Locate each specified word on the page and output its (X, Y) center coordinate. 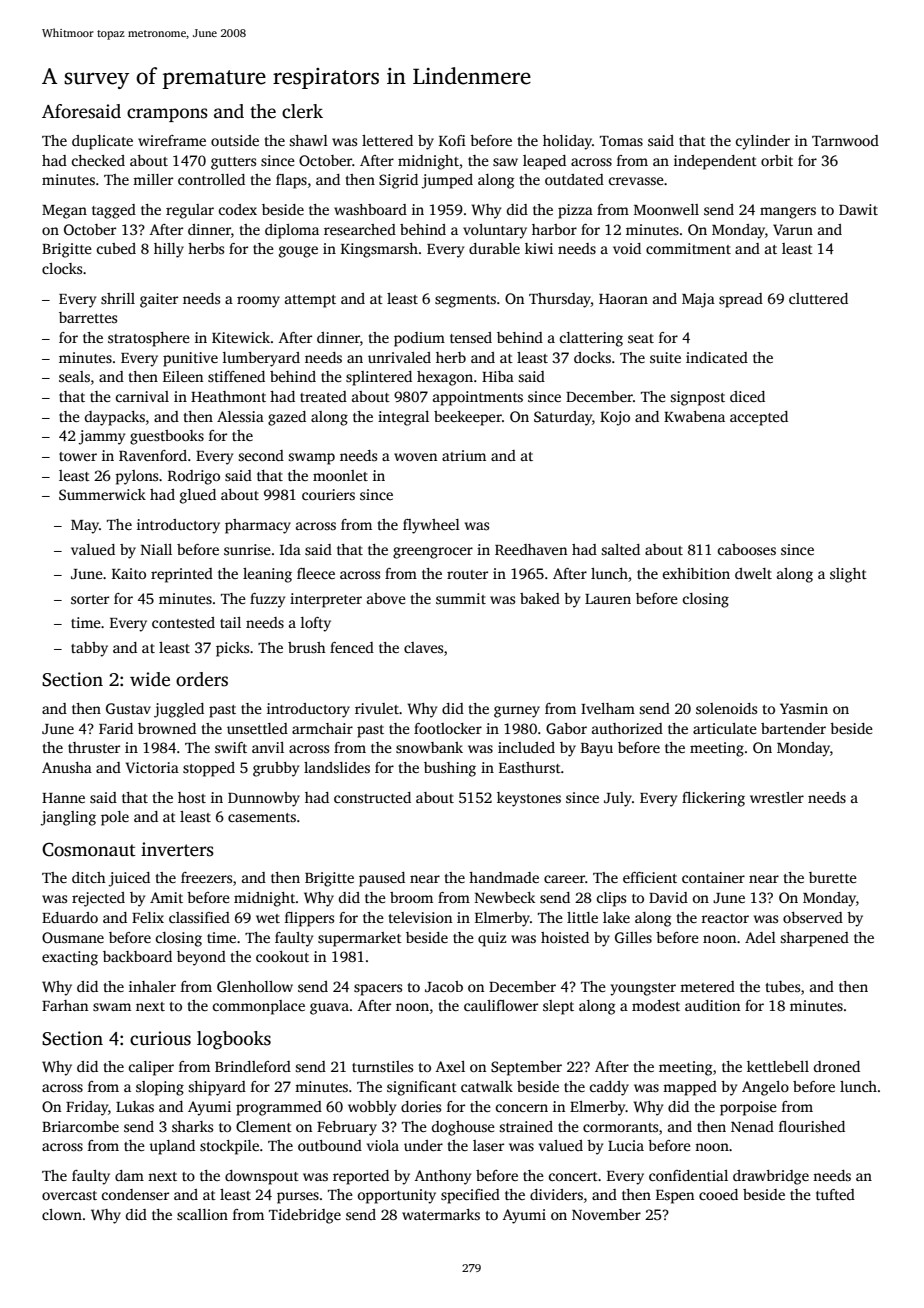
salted (620, 549)
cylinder (763, 142)
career (564, 879)
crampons (167, 115)
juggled (179, 710)
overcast (69, 1195)
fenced (352, 647)
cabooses (747, 549)
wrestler (777, 797)
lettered (387, 140)
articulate (725, 728)
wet (268, 918)
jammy (102, 437)
